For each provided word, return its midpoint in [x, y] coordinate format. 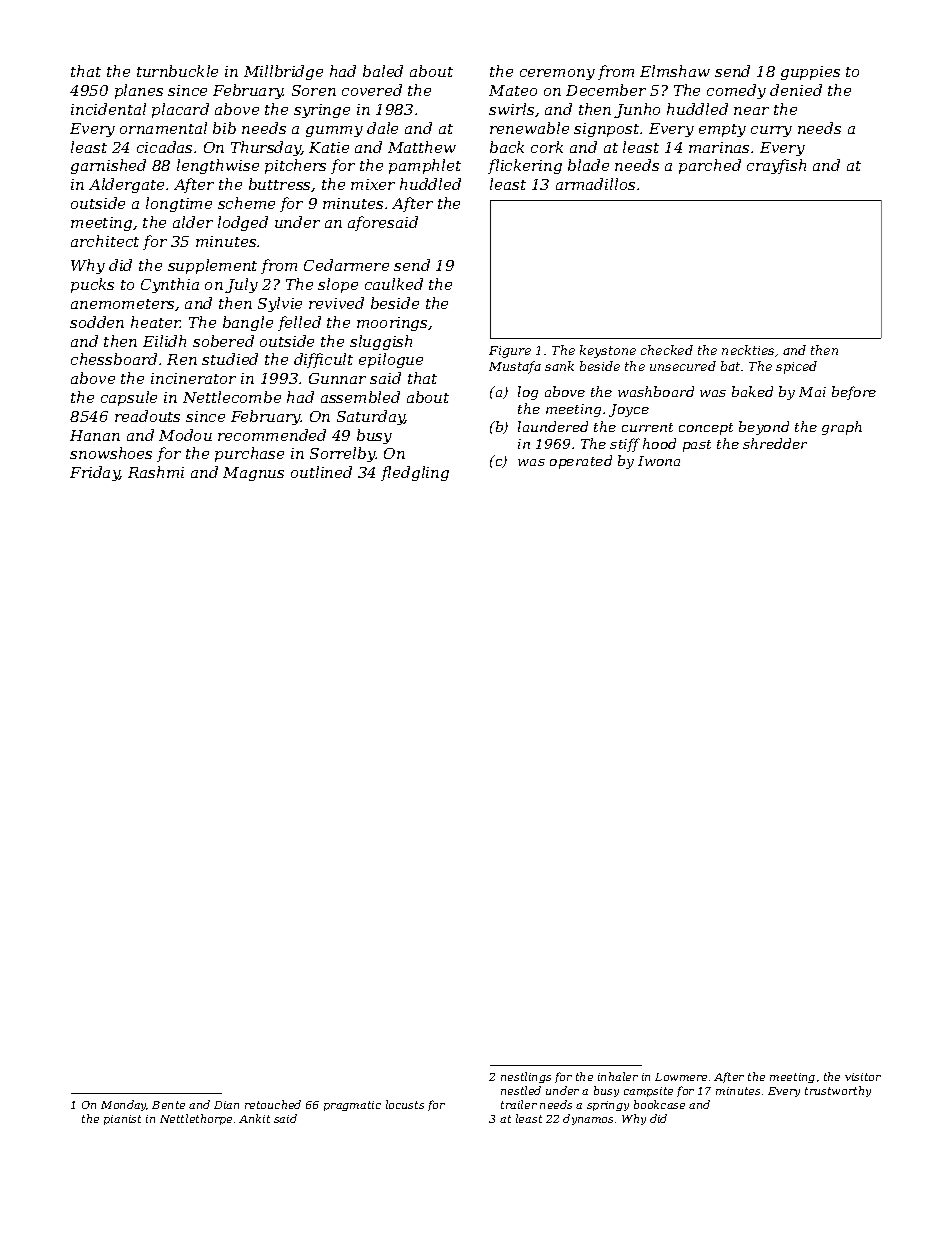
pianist [122, 1120]
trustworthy [838, 1091]
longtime [179, 204]
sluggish [381, 342]
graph [842, 428]
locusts [405, 1104]
